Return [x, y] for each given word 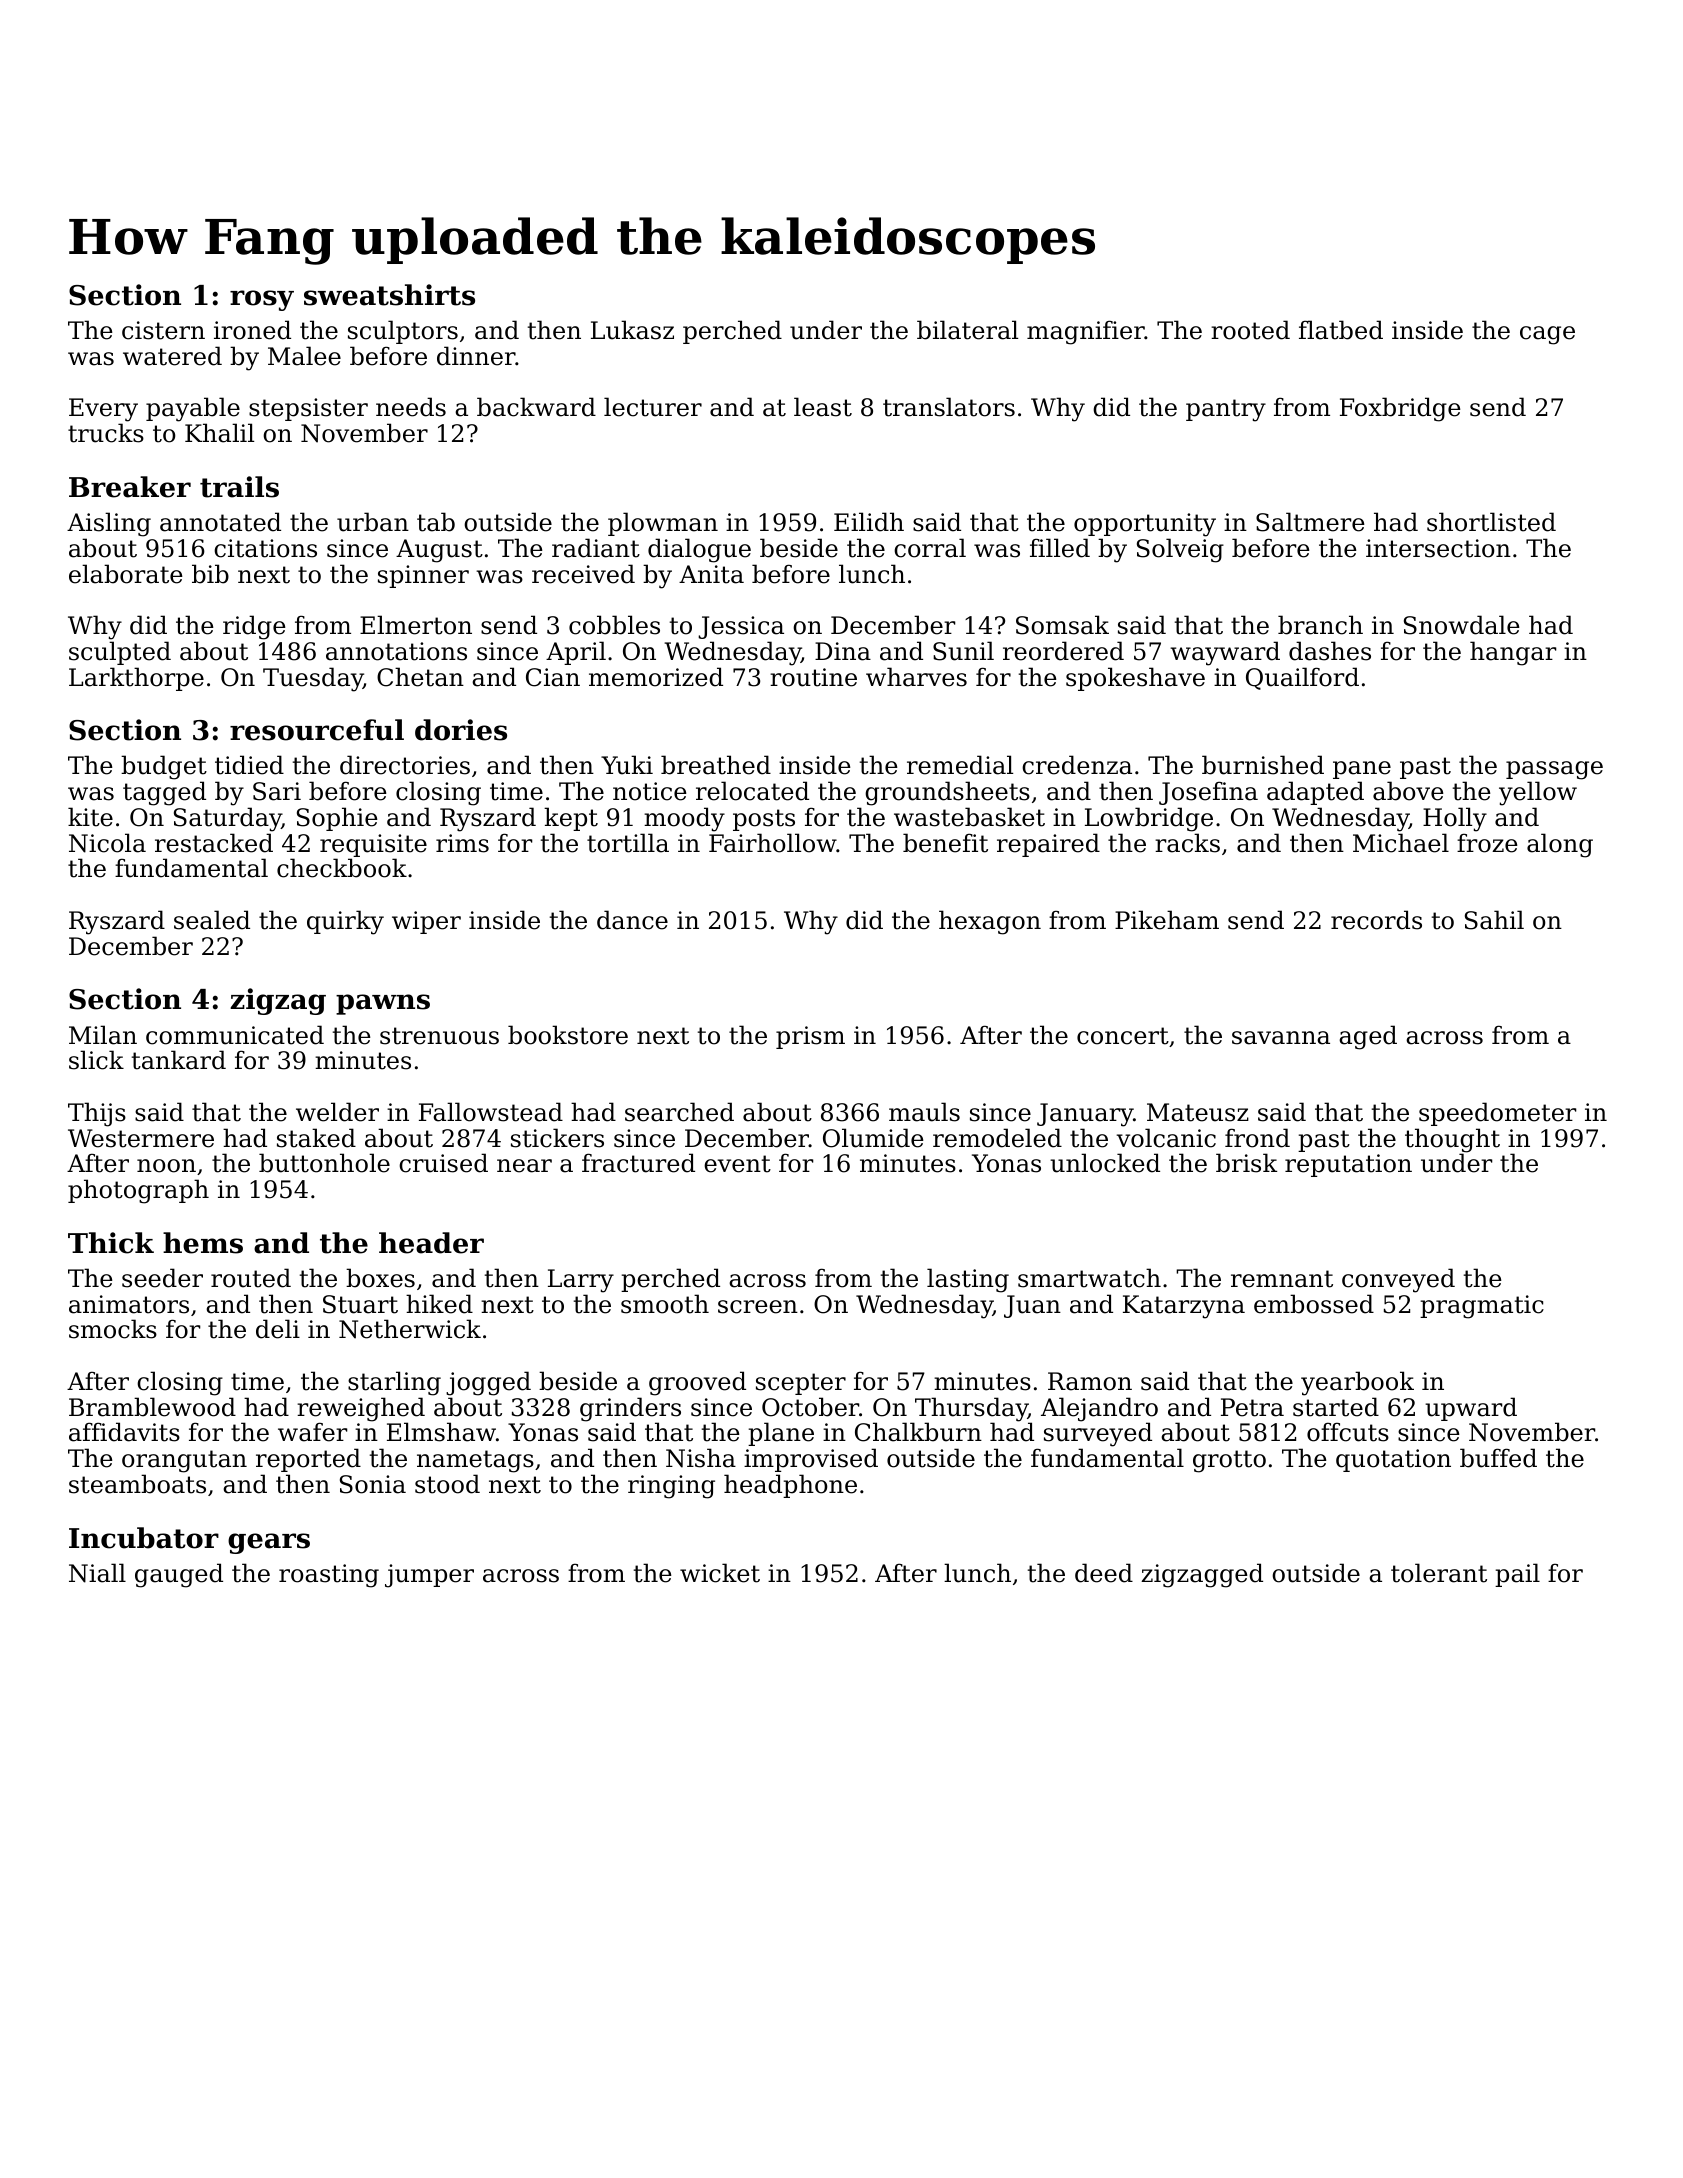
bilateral [967, 330]
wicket [720, 1573]
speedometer [1498, 1114]
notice [650, 791]
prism [810, 1037]
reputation [1348, 1165]
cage [1547, 335]
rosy [262, 300]
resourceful [317, 730]
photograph [138, 1191]
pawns [383, 1004]
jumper [429, 1576]
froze [1487, 843]
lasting [968, 1280]
